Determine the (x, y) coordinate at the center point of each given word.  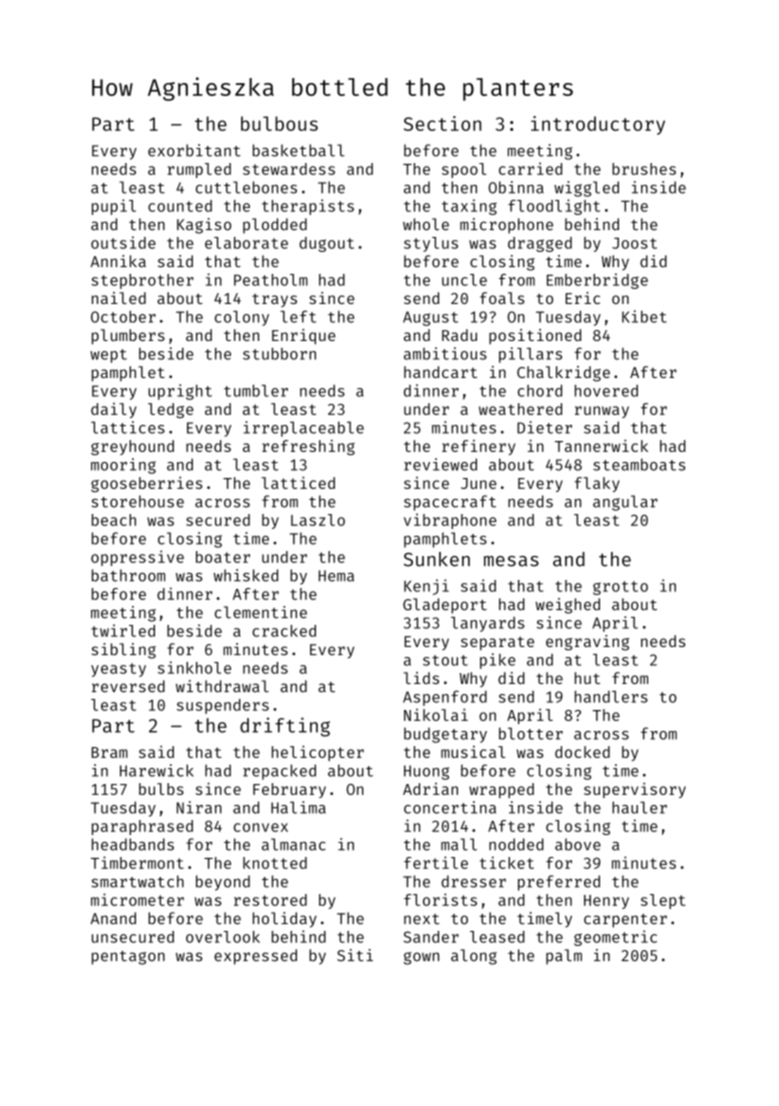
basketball (299, 150)
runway (602, 412)
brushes (644, 169)
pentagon (128, 958)
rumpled (199, 170)
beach (114, 520)
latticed (298, 482)
